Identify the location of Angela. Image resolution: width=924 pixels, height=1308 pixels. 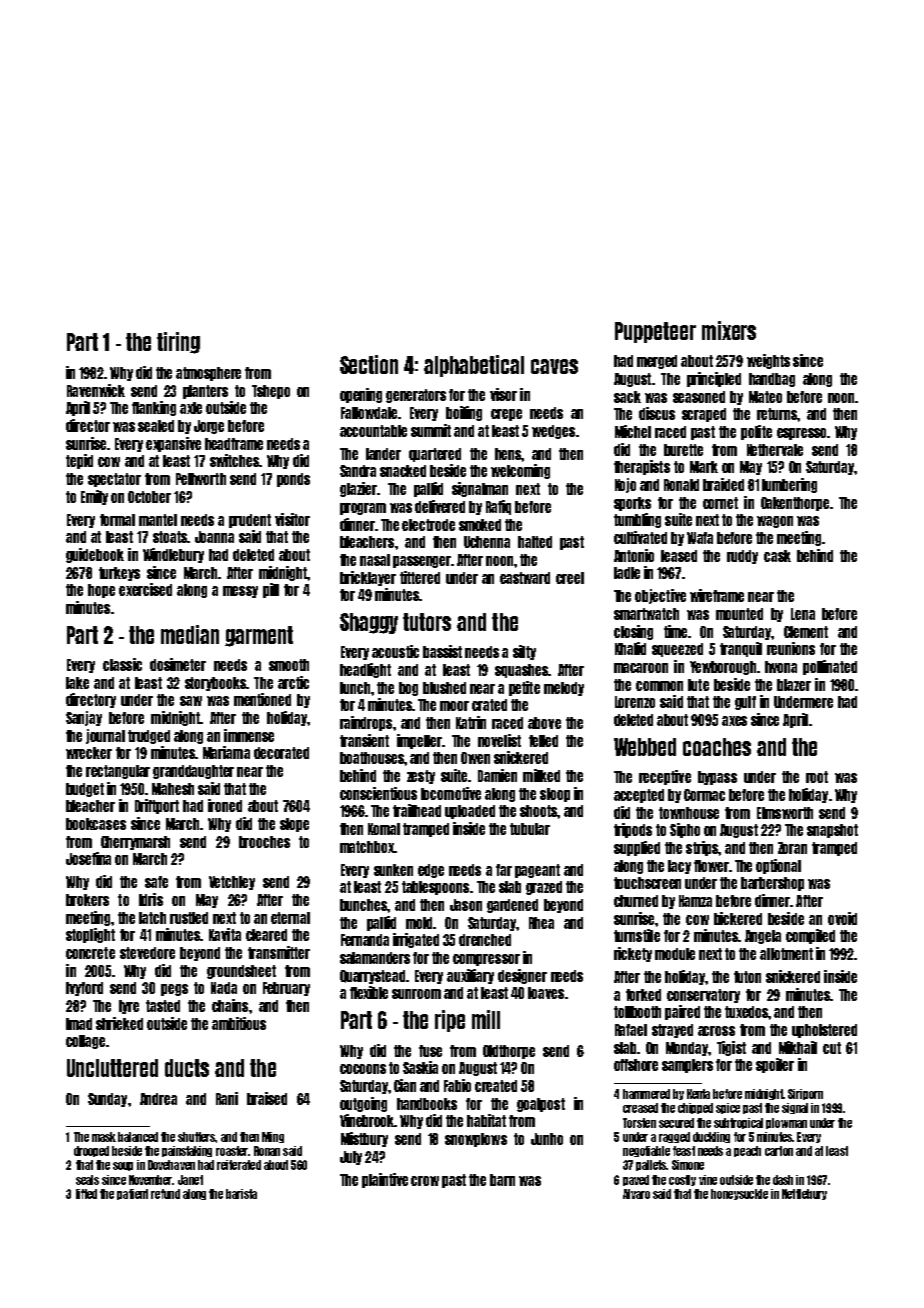
(763, 937).
